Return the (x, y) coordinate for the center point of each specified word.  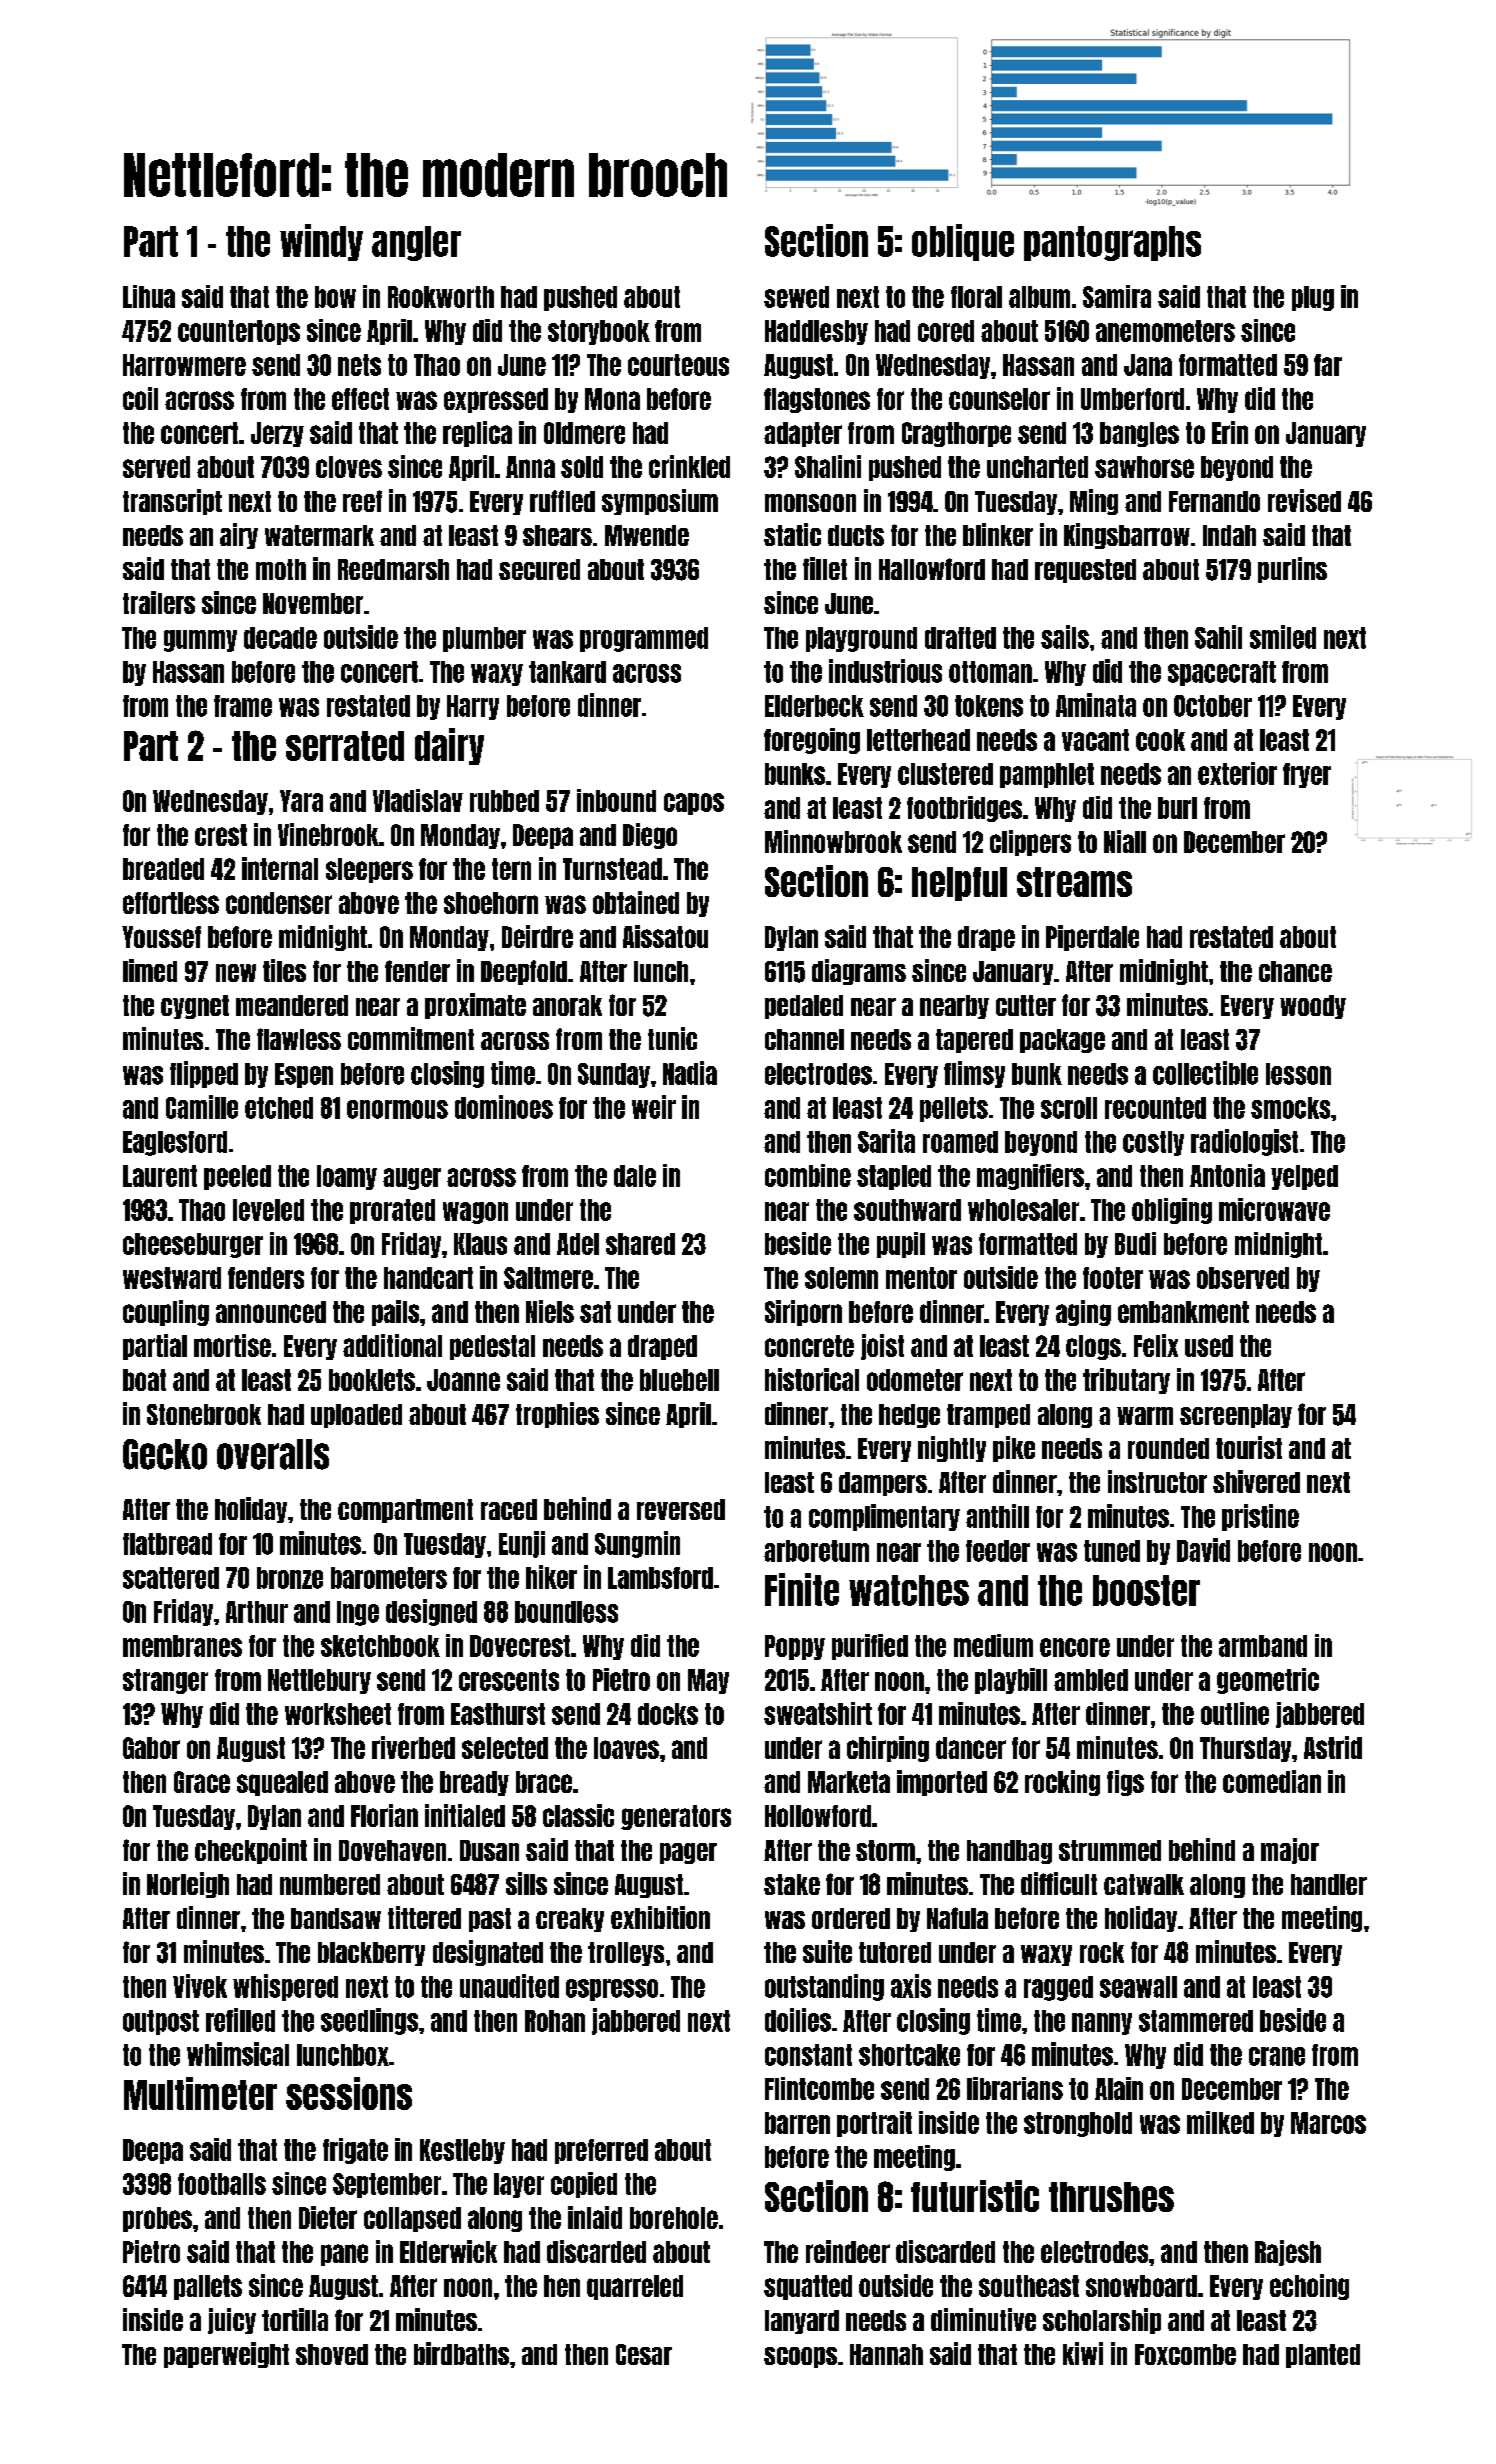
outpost (161, 2022)
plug (1313, 298)
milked (1220, 2122)
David (1203, 1550)
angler (416, 243)
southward (907, 1210)
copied (584, 2185)
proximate (475, 1006)
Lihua (149, 296)
